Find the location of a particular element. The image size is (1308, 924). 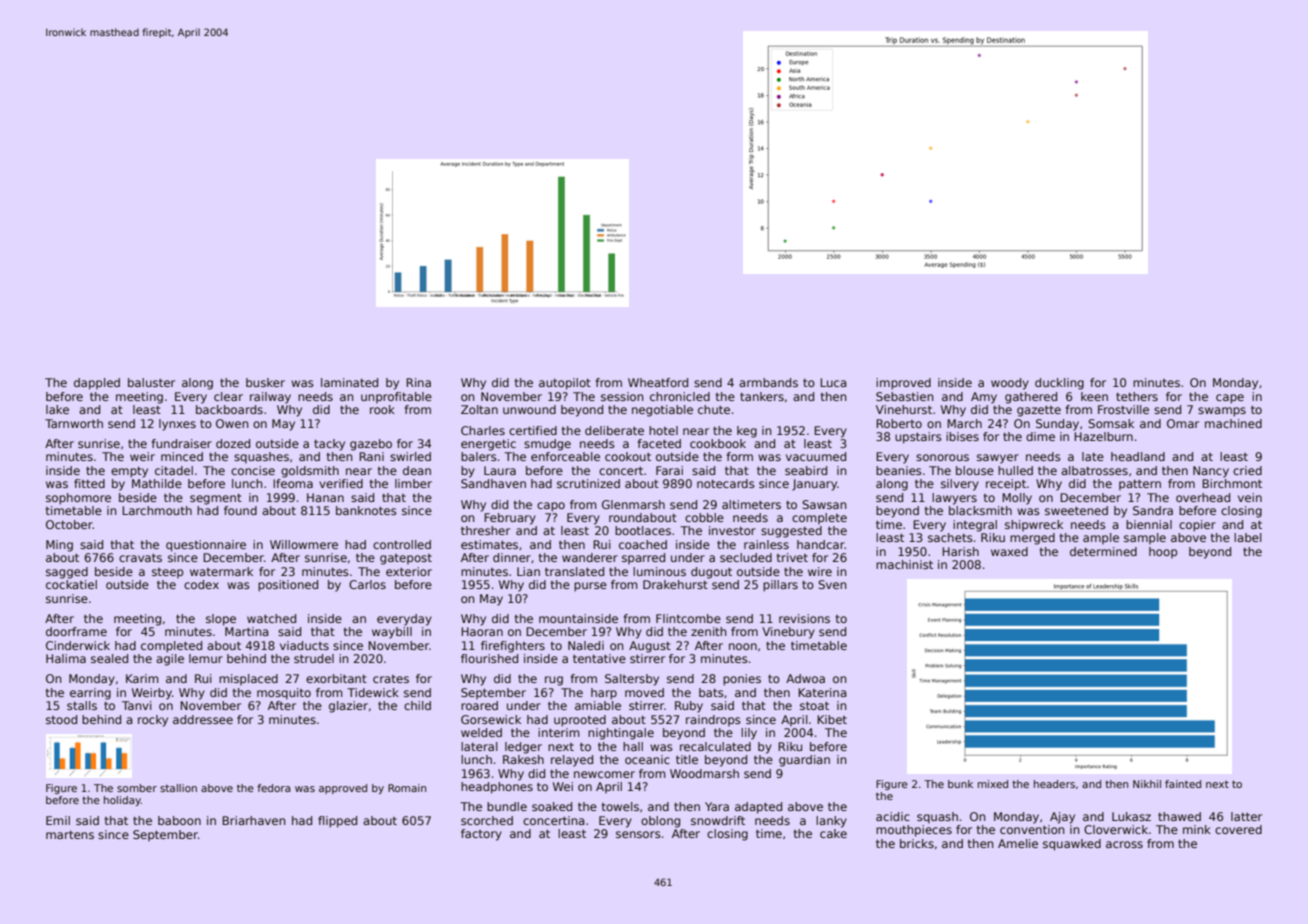

factory is located at coordinates (481, 835).
